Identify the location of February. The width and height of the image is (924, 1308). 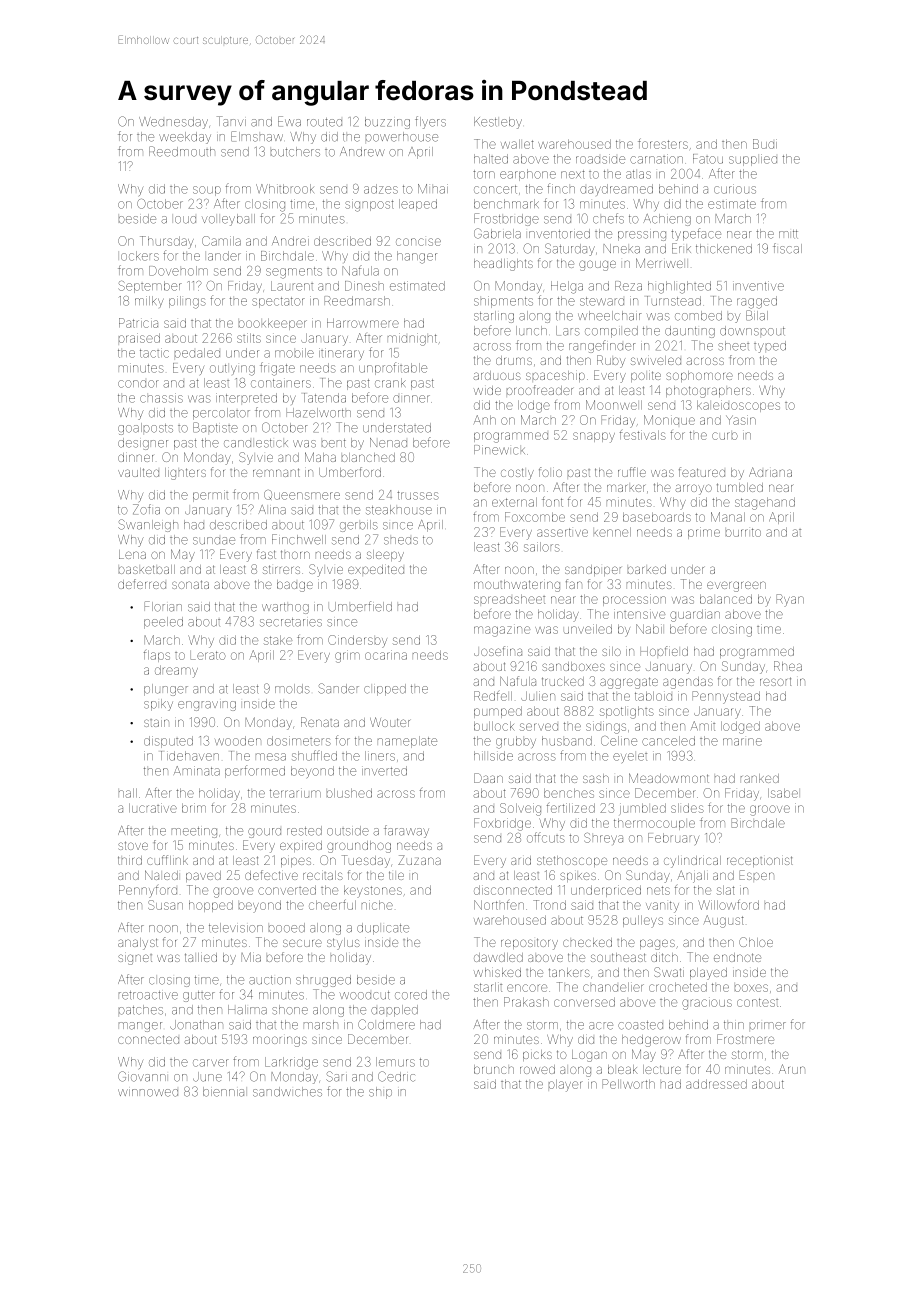
(673, 839).
